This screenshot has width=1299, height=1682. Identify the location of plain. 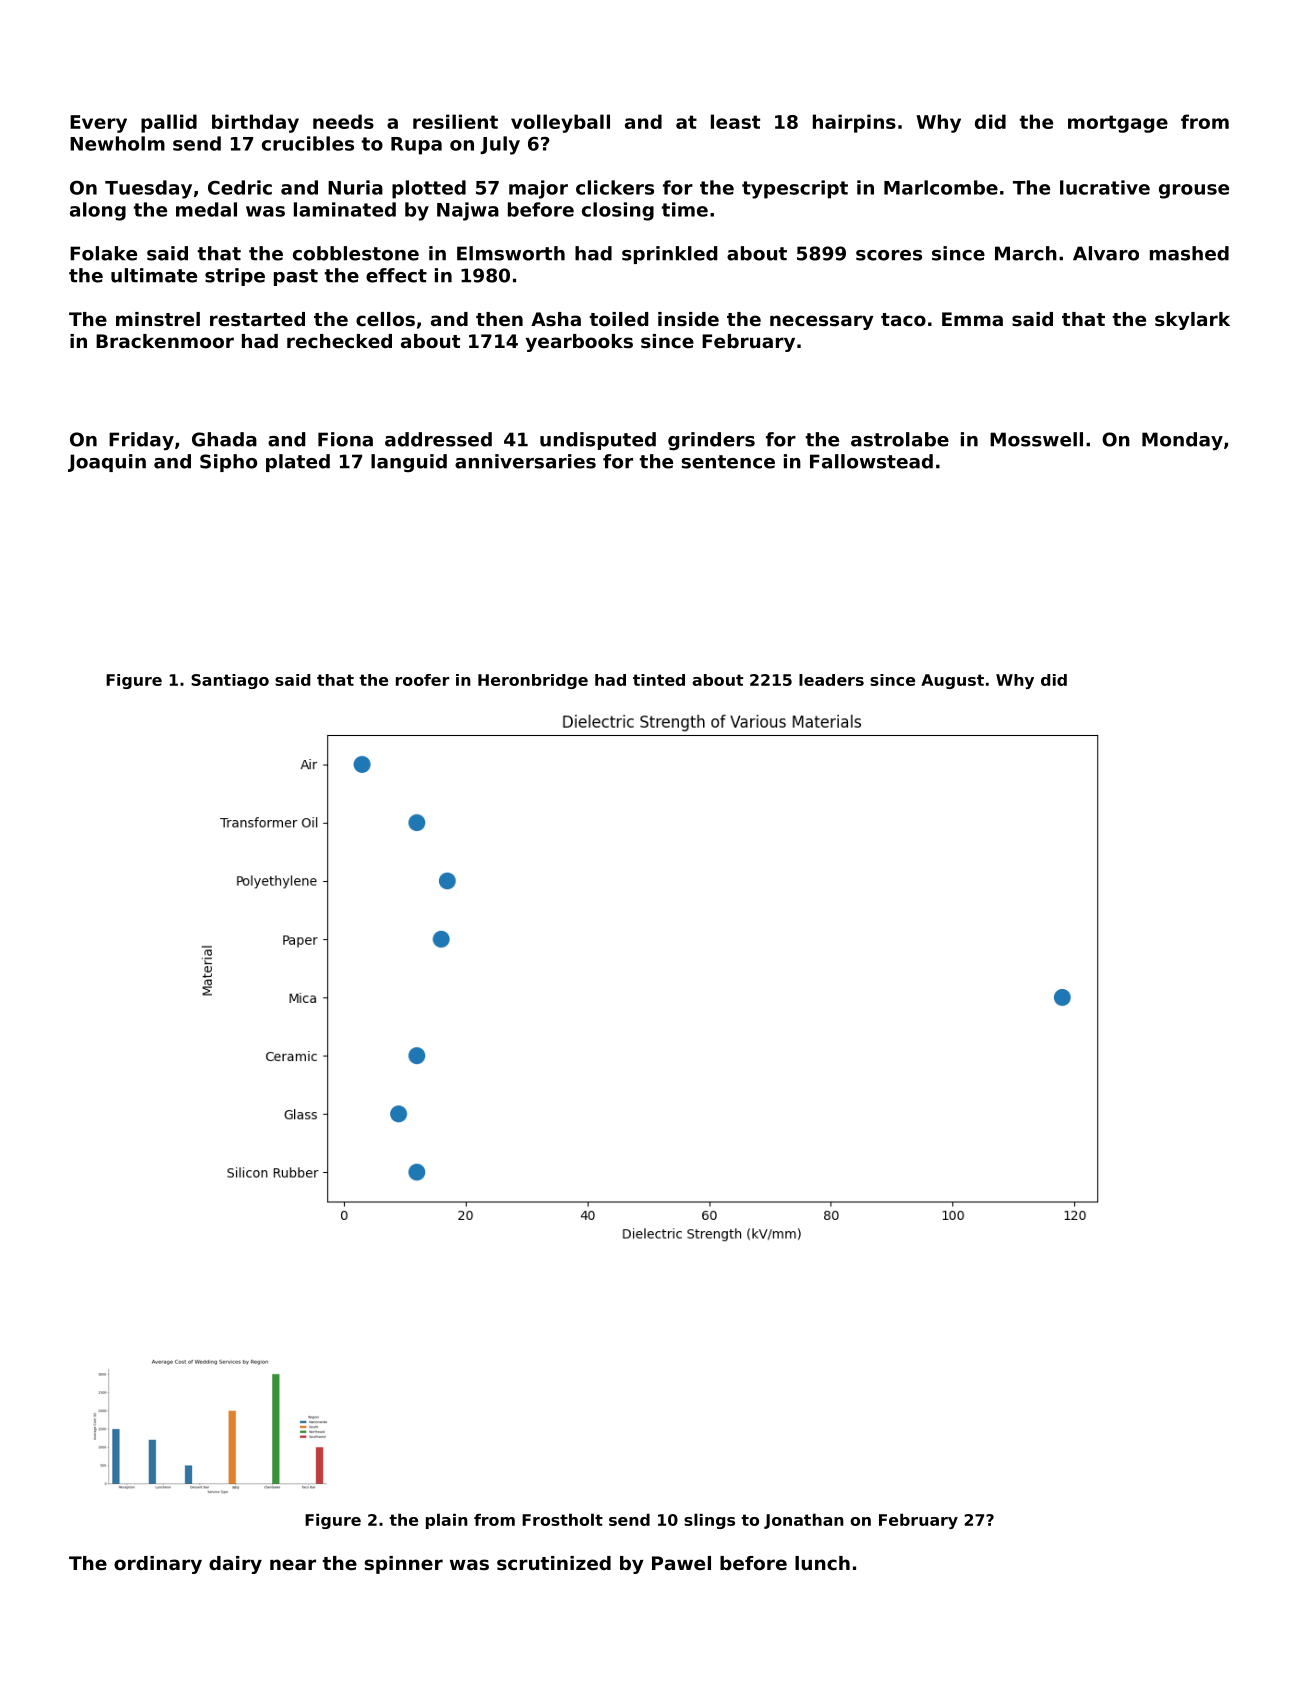
(447, 1521).
